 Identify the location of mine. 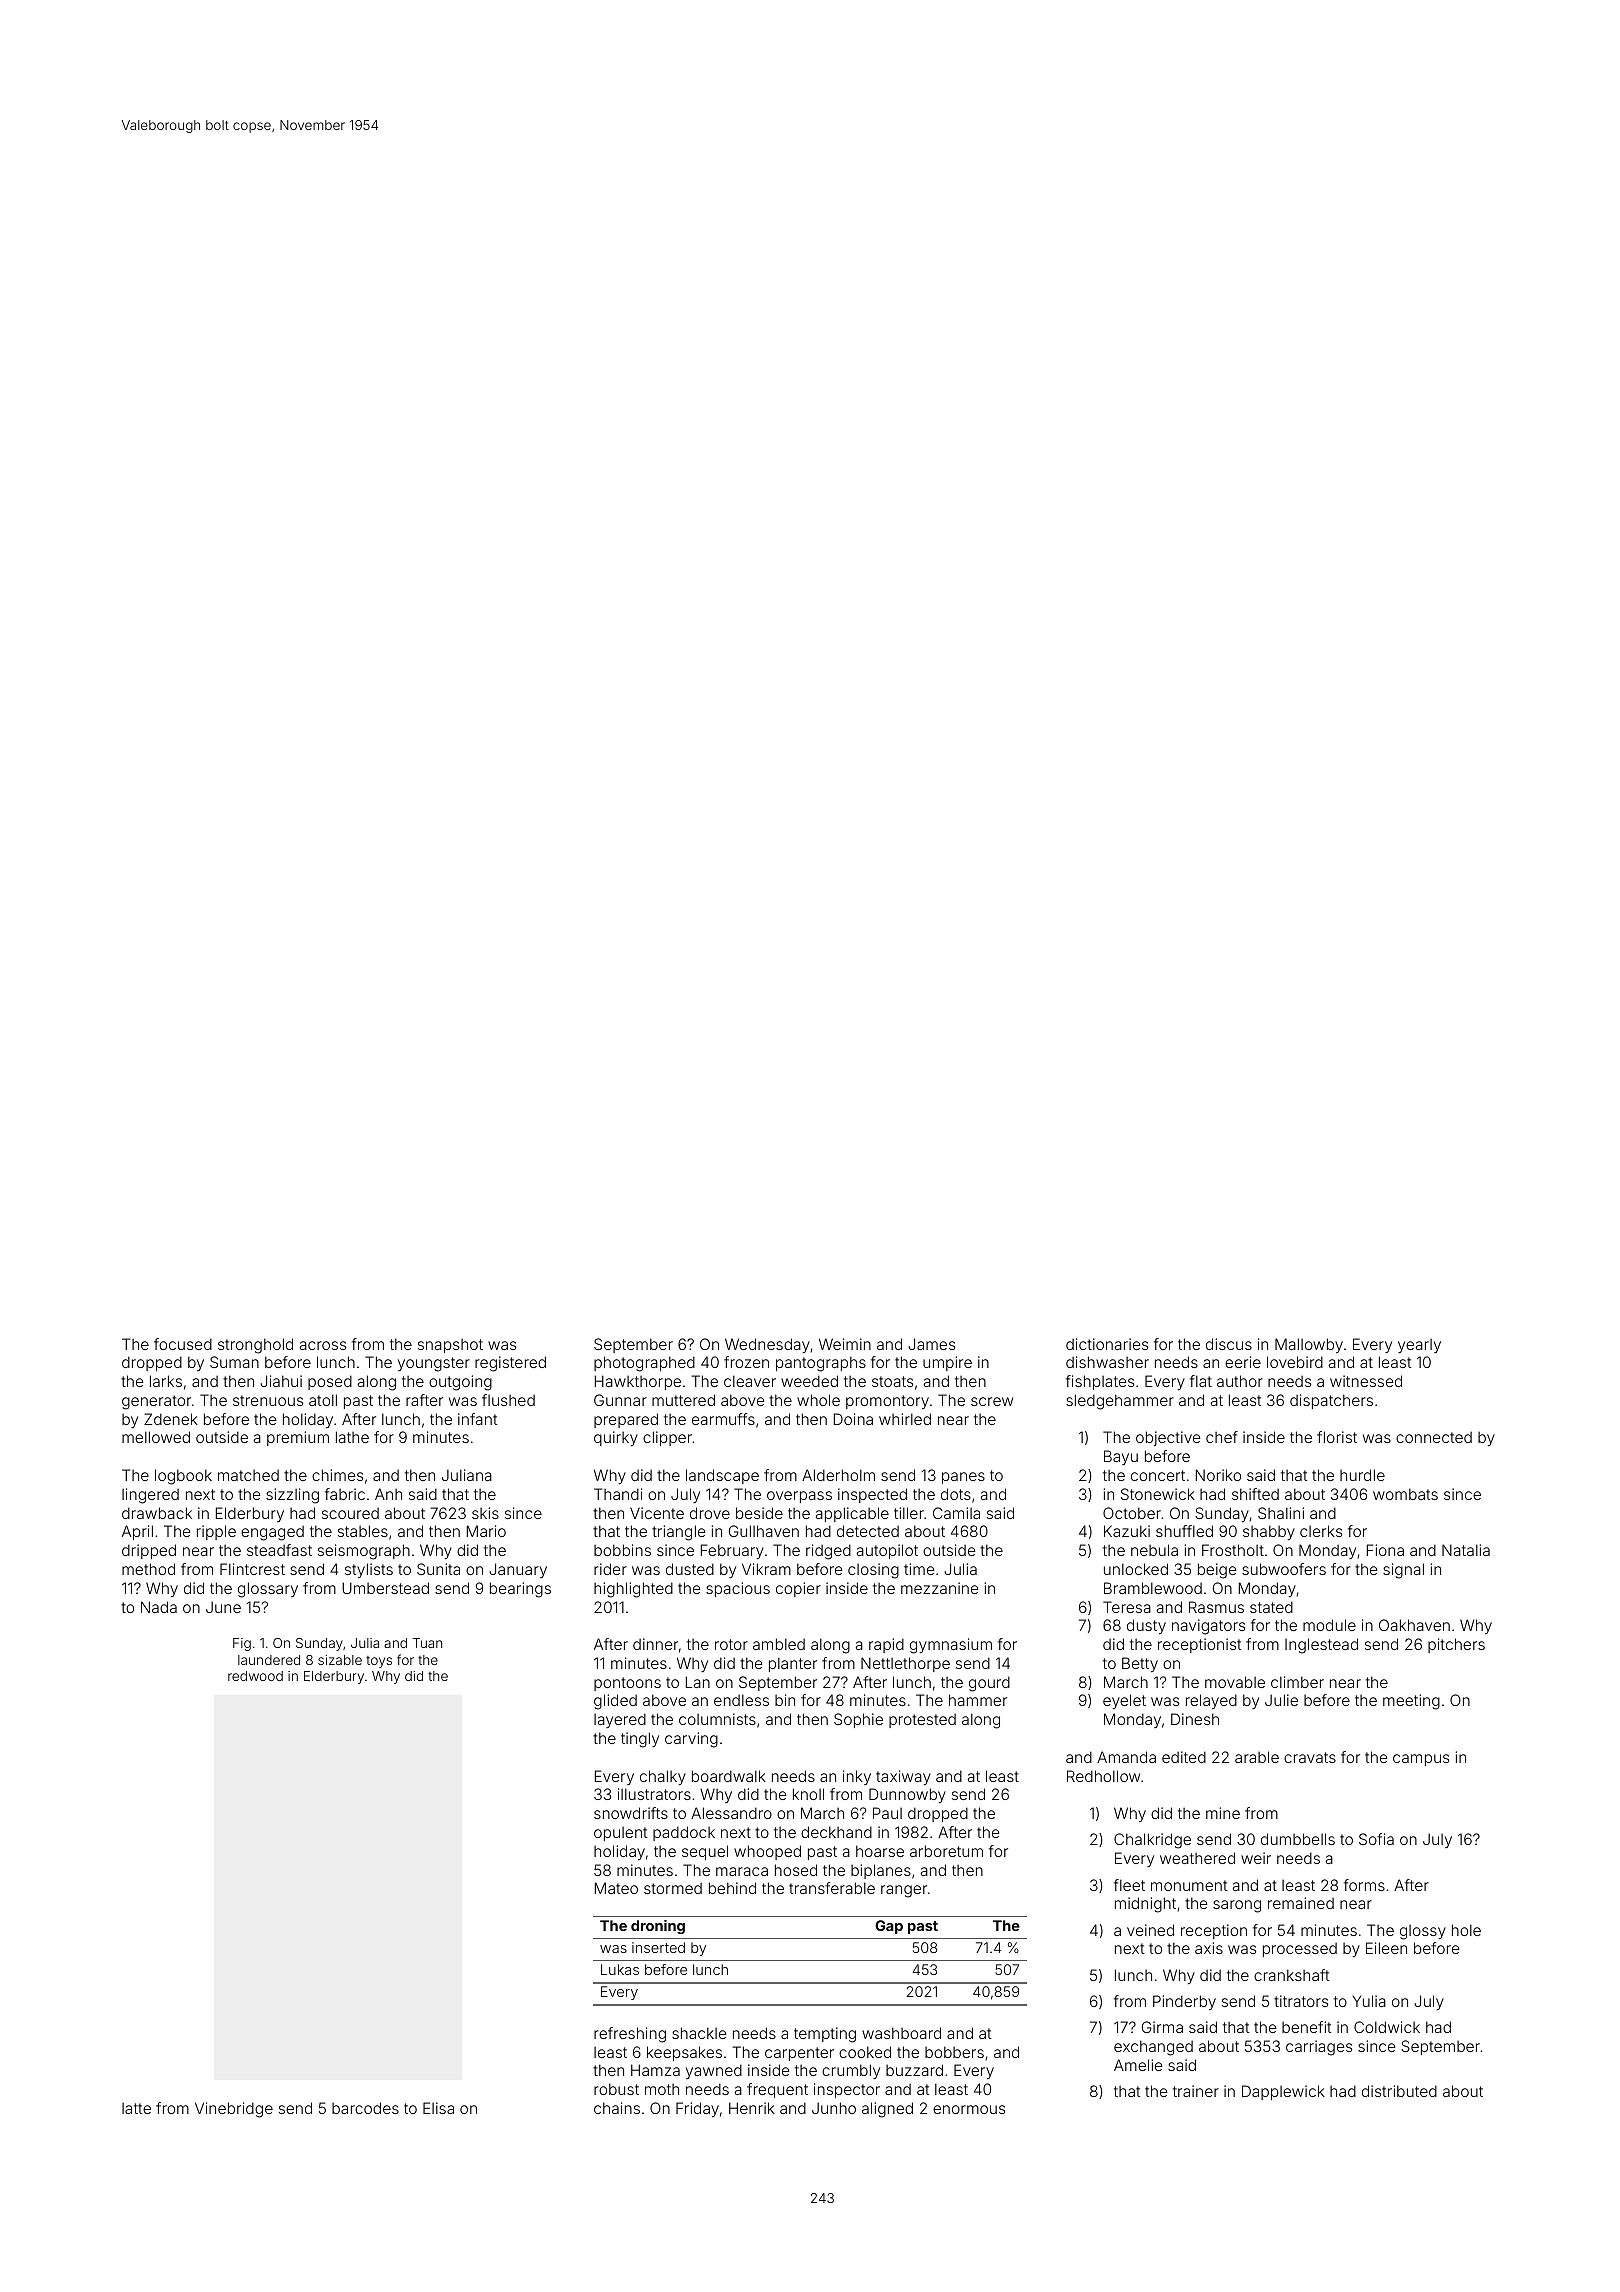
(1223, 1813).
